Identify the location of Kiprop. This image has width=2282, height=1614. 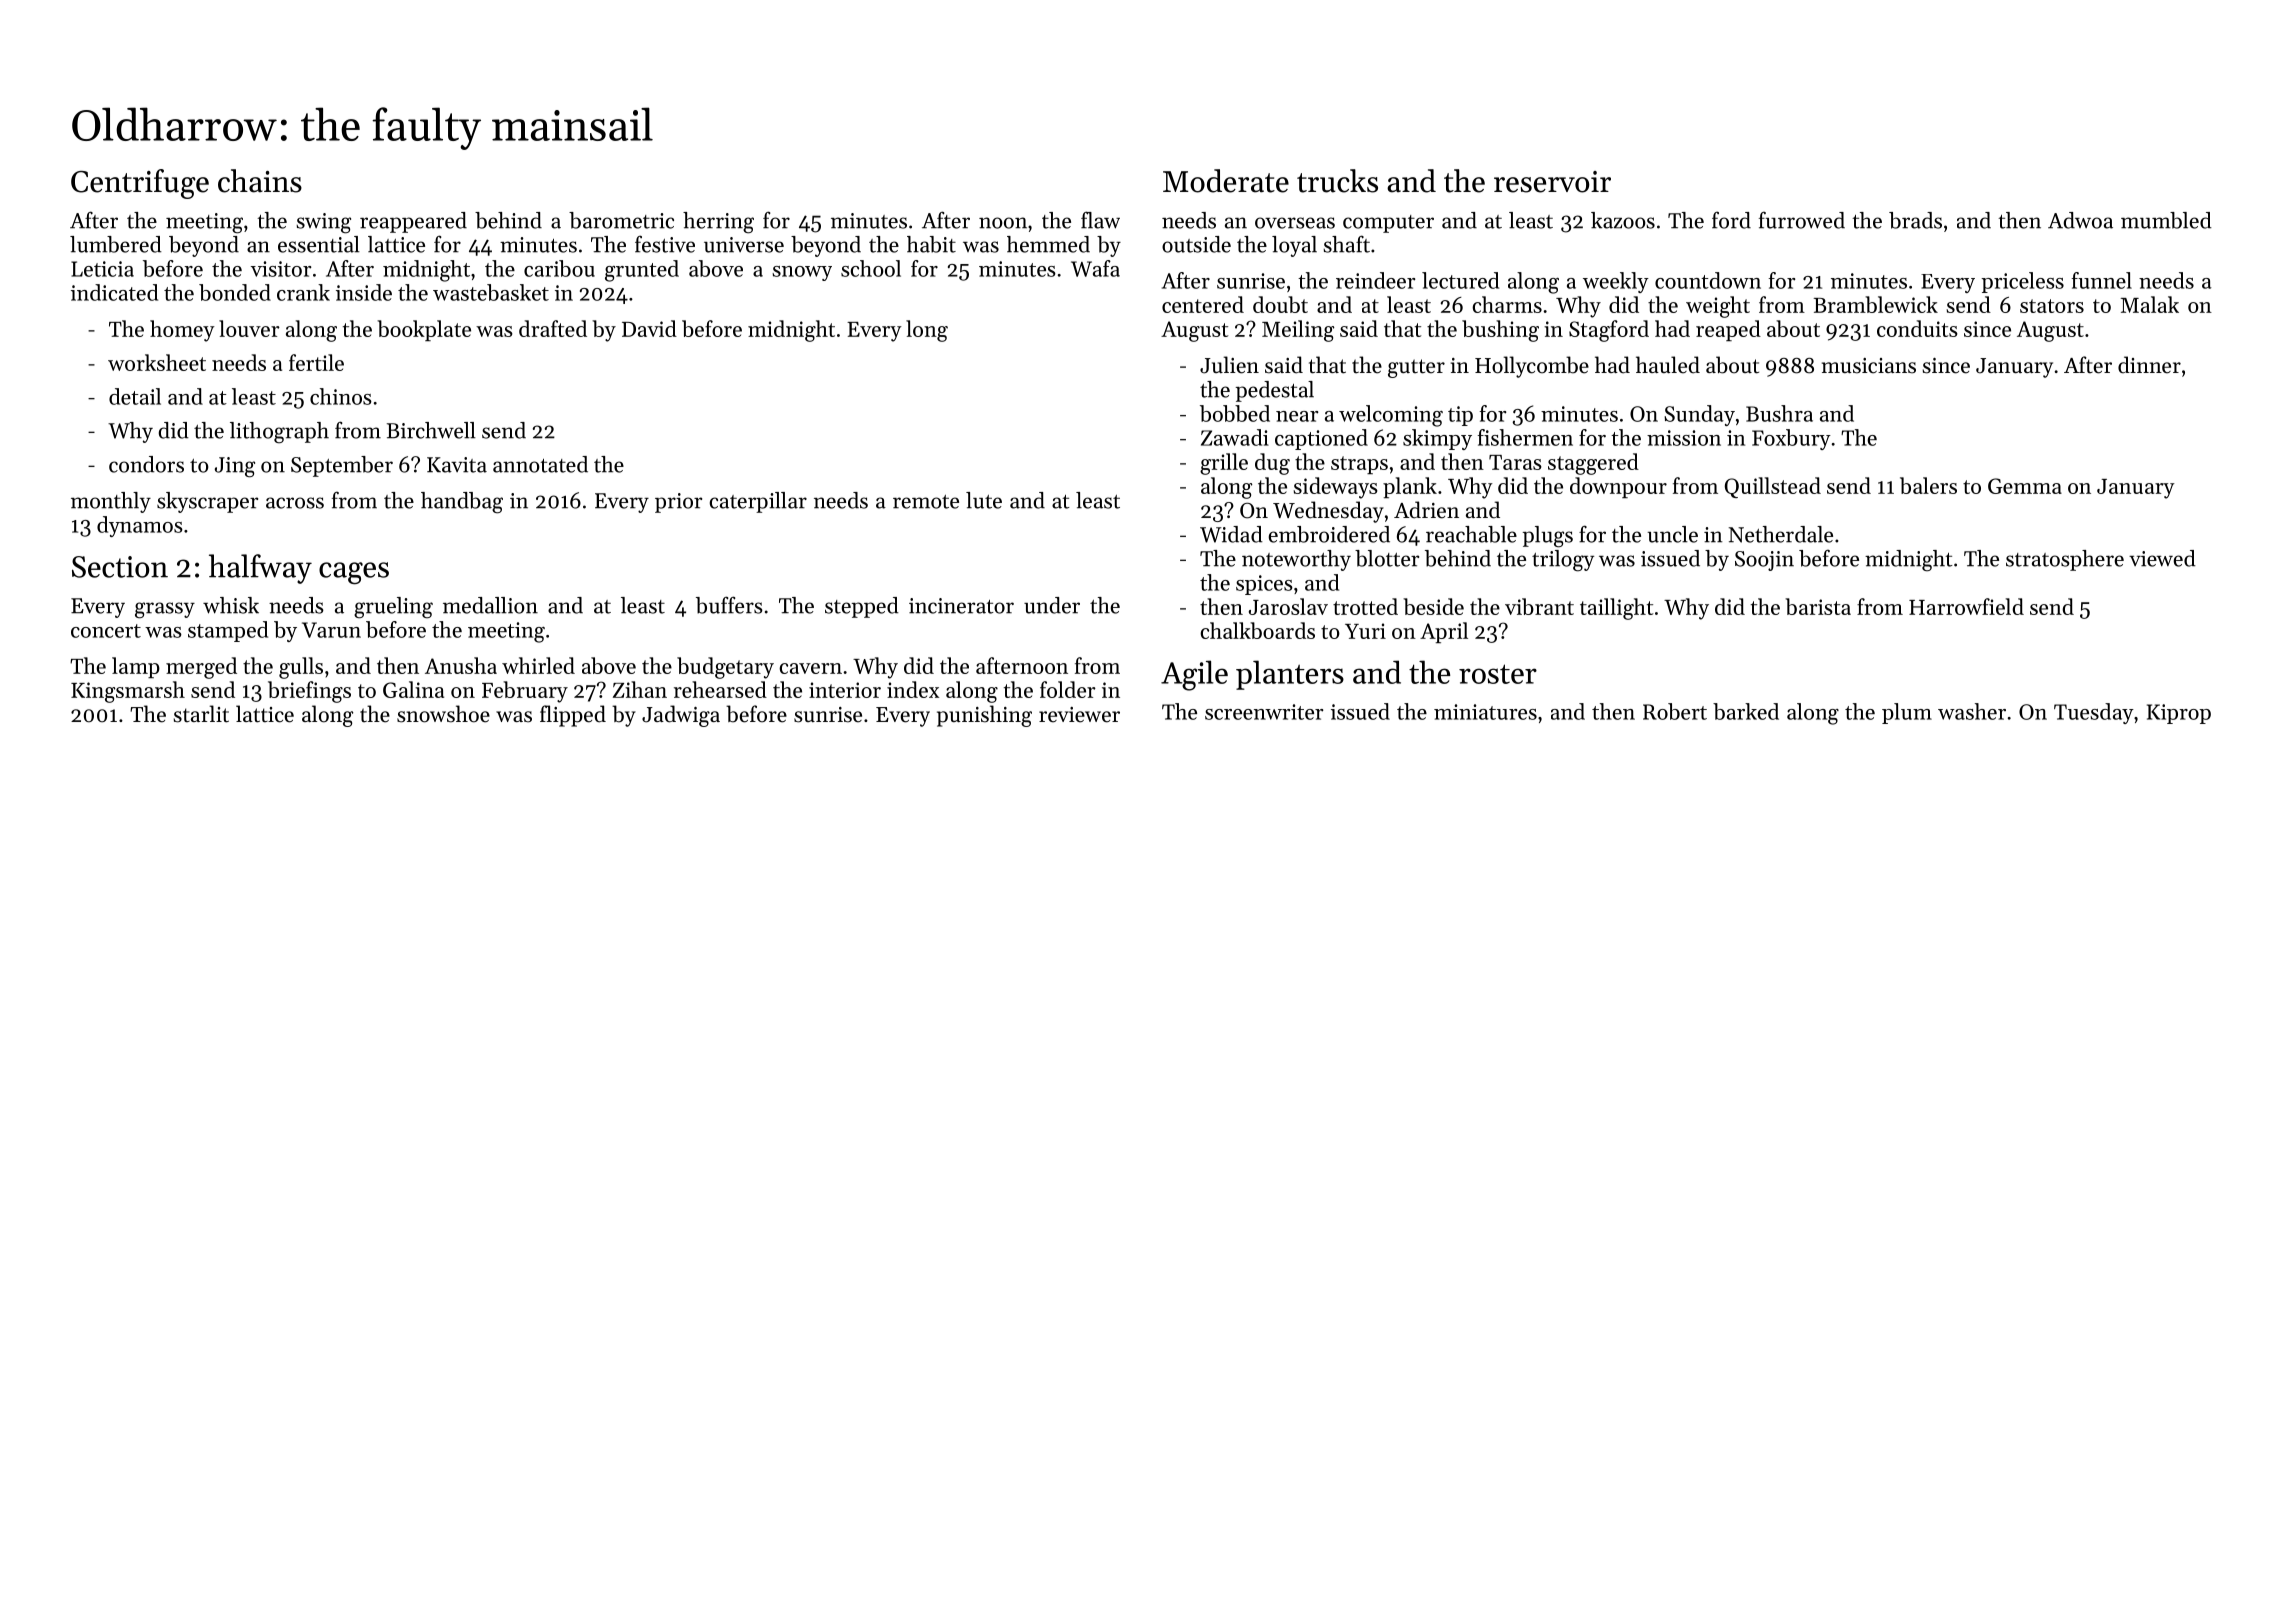
(2179, 714).
